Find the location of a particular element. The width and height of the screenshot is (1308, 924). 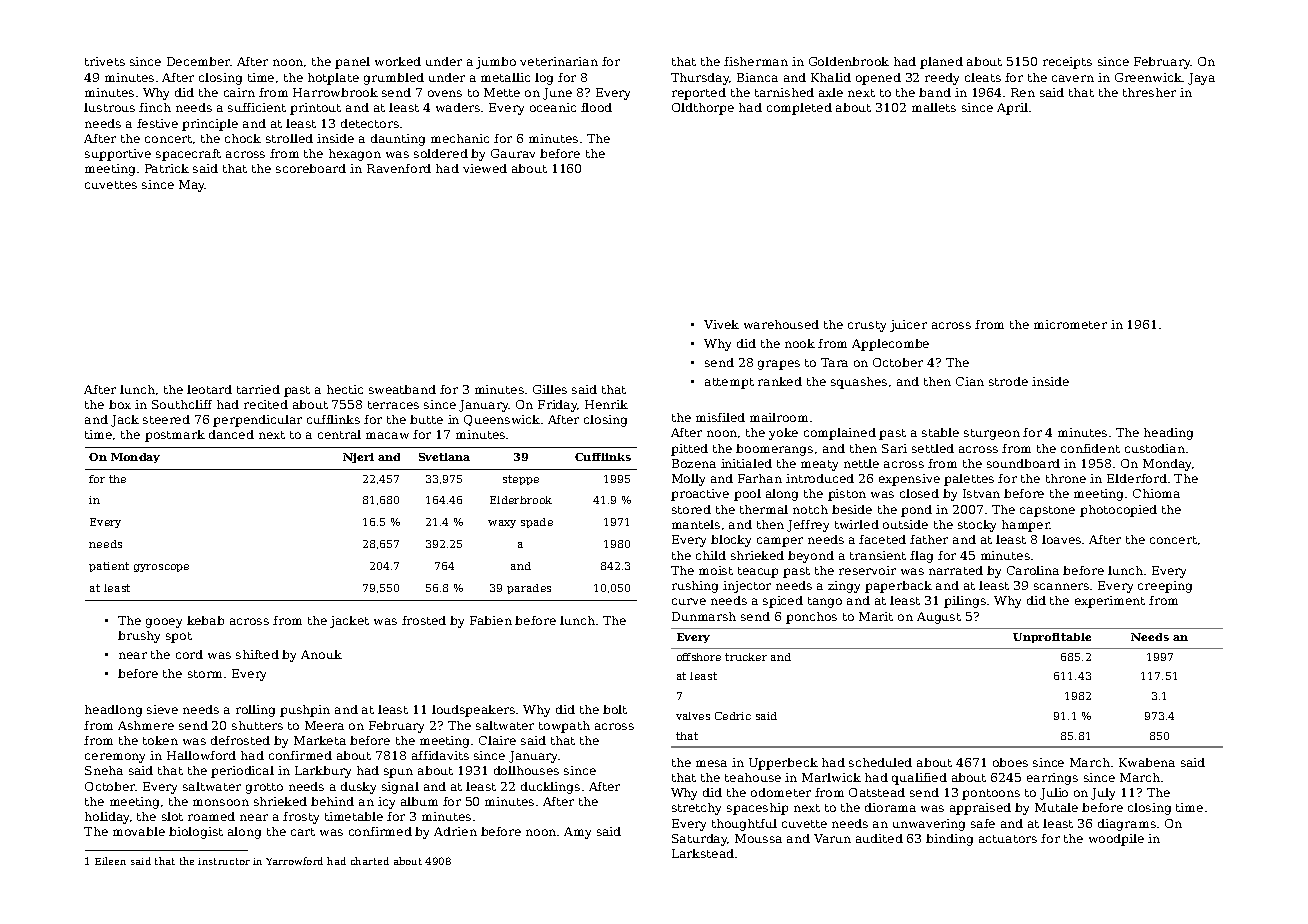

Kwabena is located at coordinates (1147, 762).
